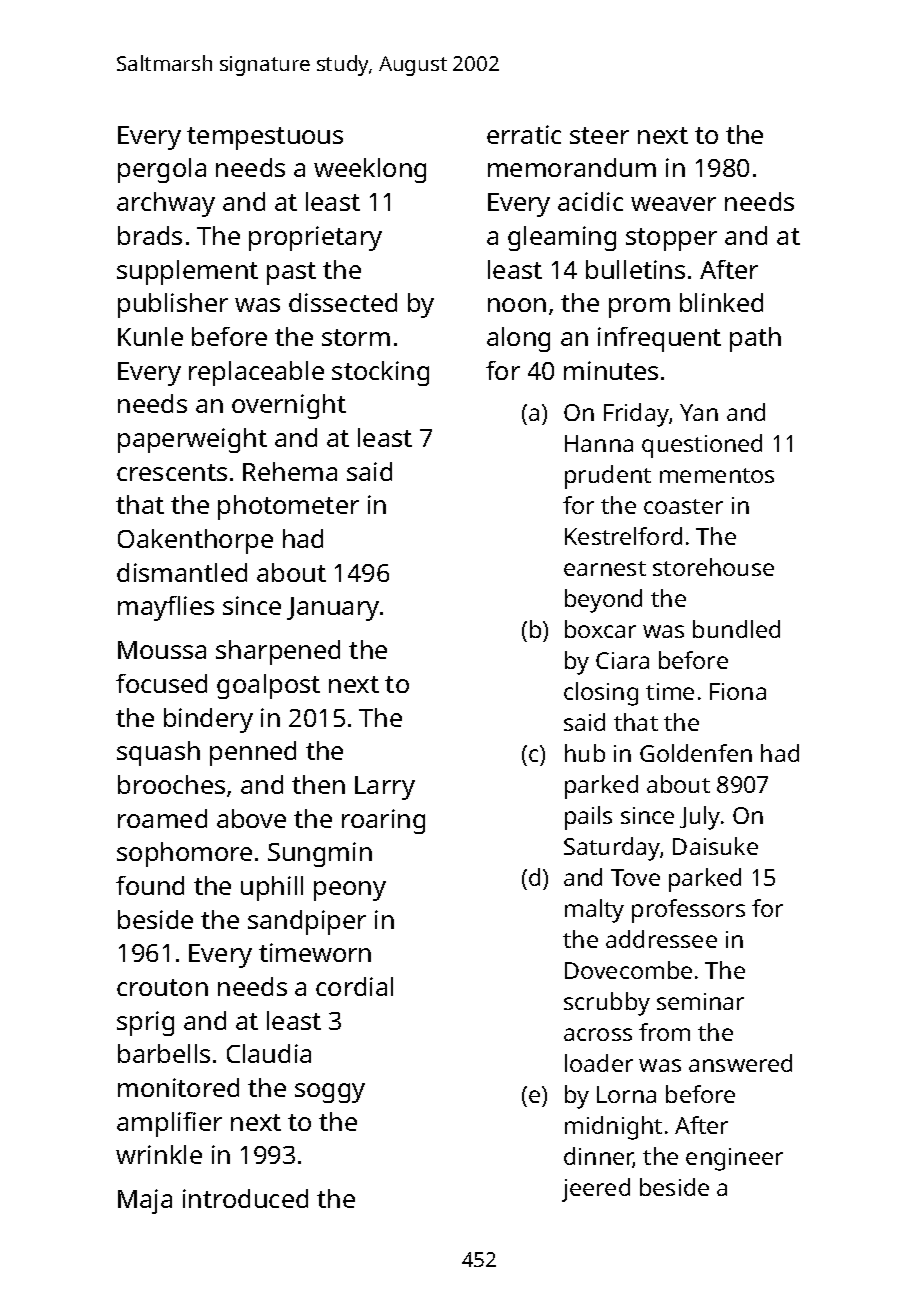 This page has height=1311, width=924. What do you see at coordinates (603, 601) in the page?
I see `beyond` at bounding box center [603, 601].
